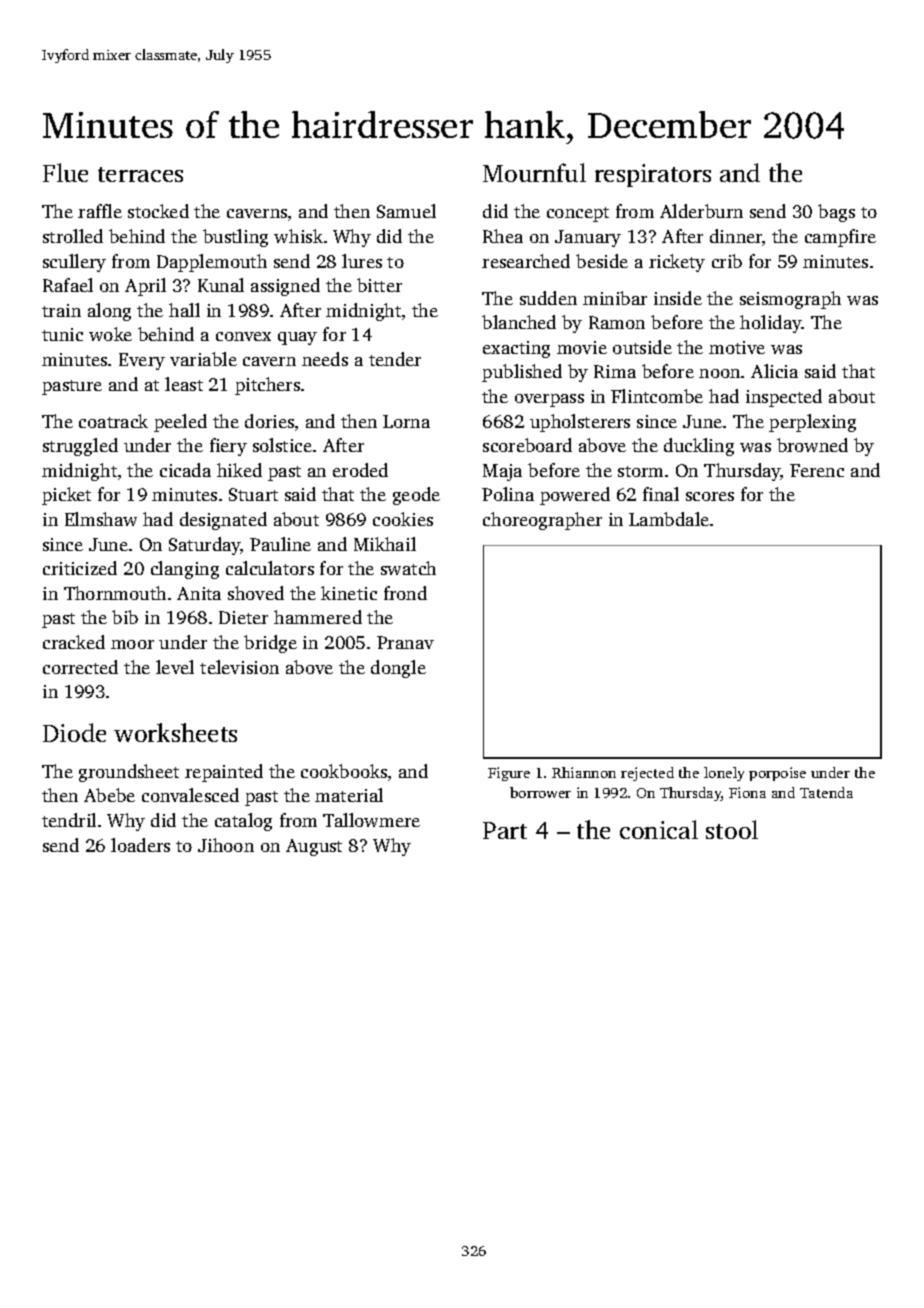  I want to click on terraces, so click(140, 174).
